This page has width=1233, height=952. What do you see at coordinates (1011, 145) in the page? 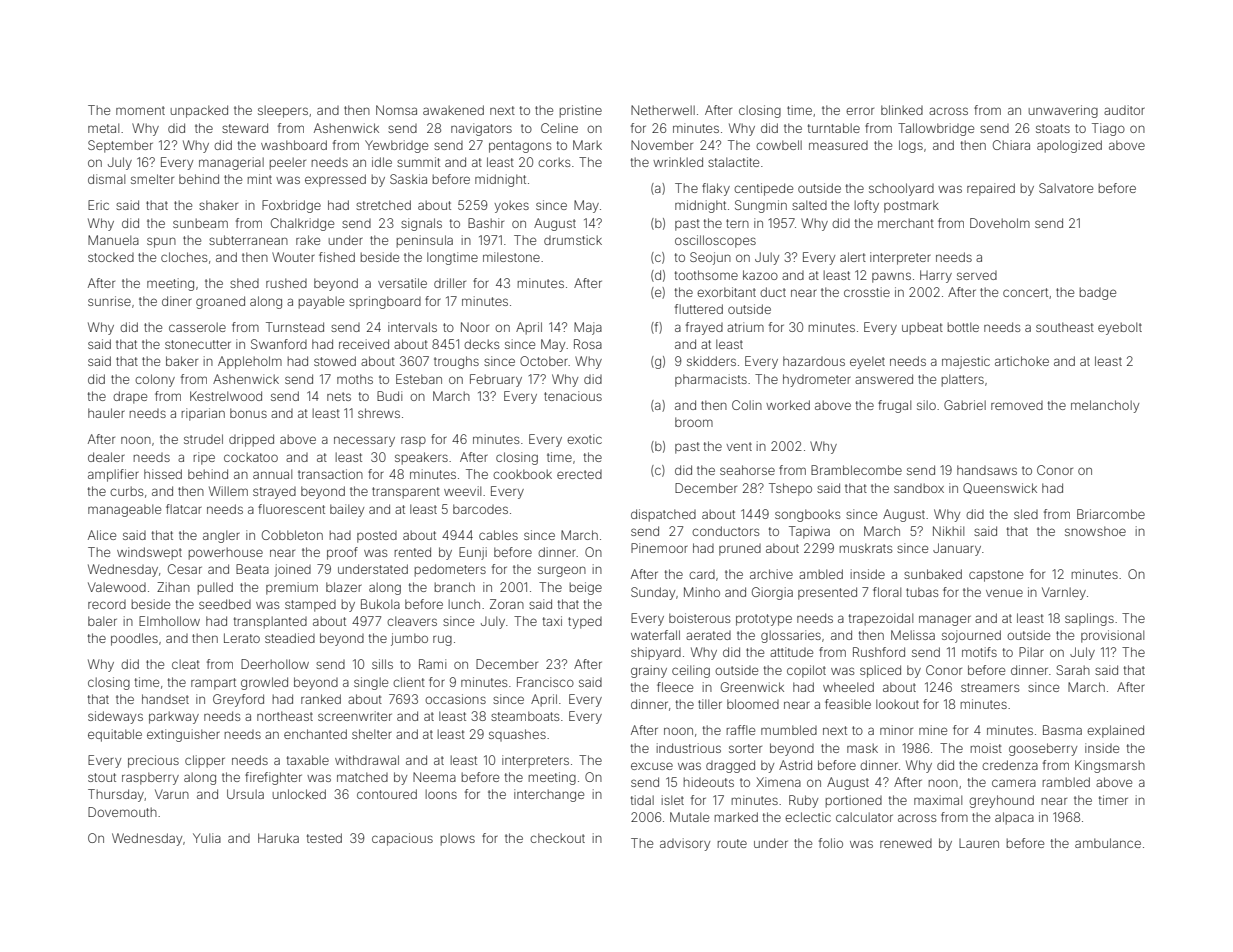
I see `Chiara` at bounding box center [1011, 145].
